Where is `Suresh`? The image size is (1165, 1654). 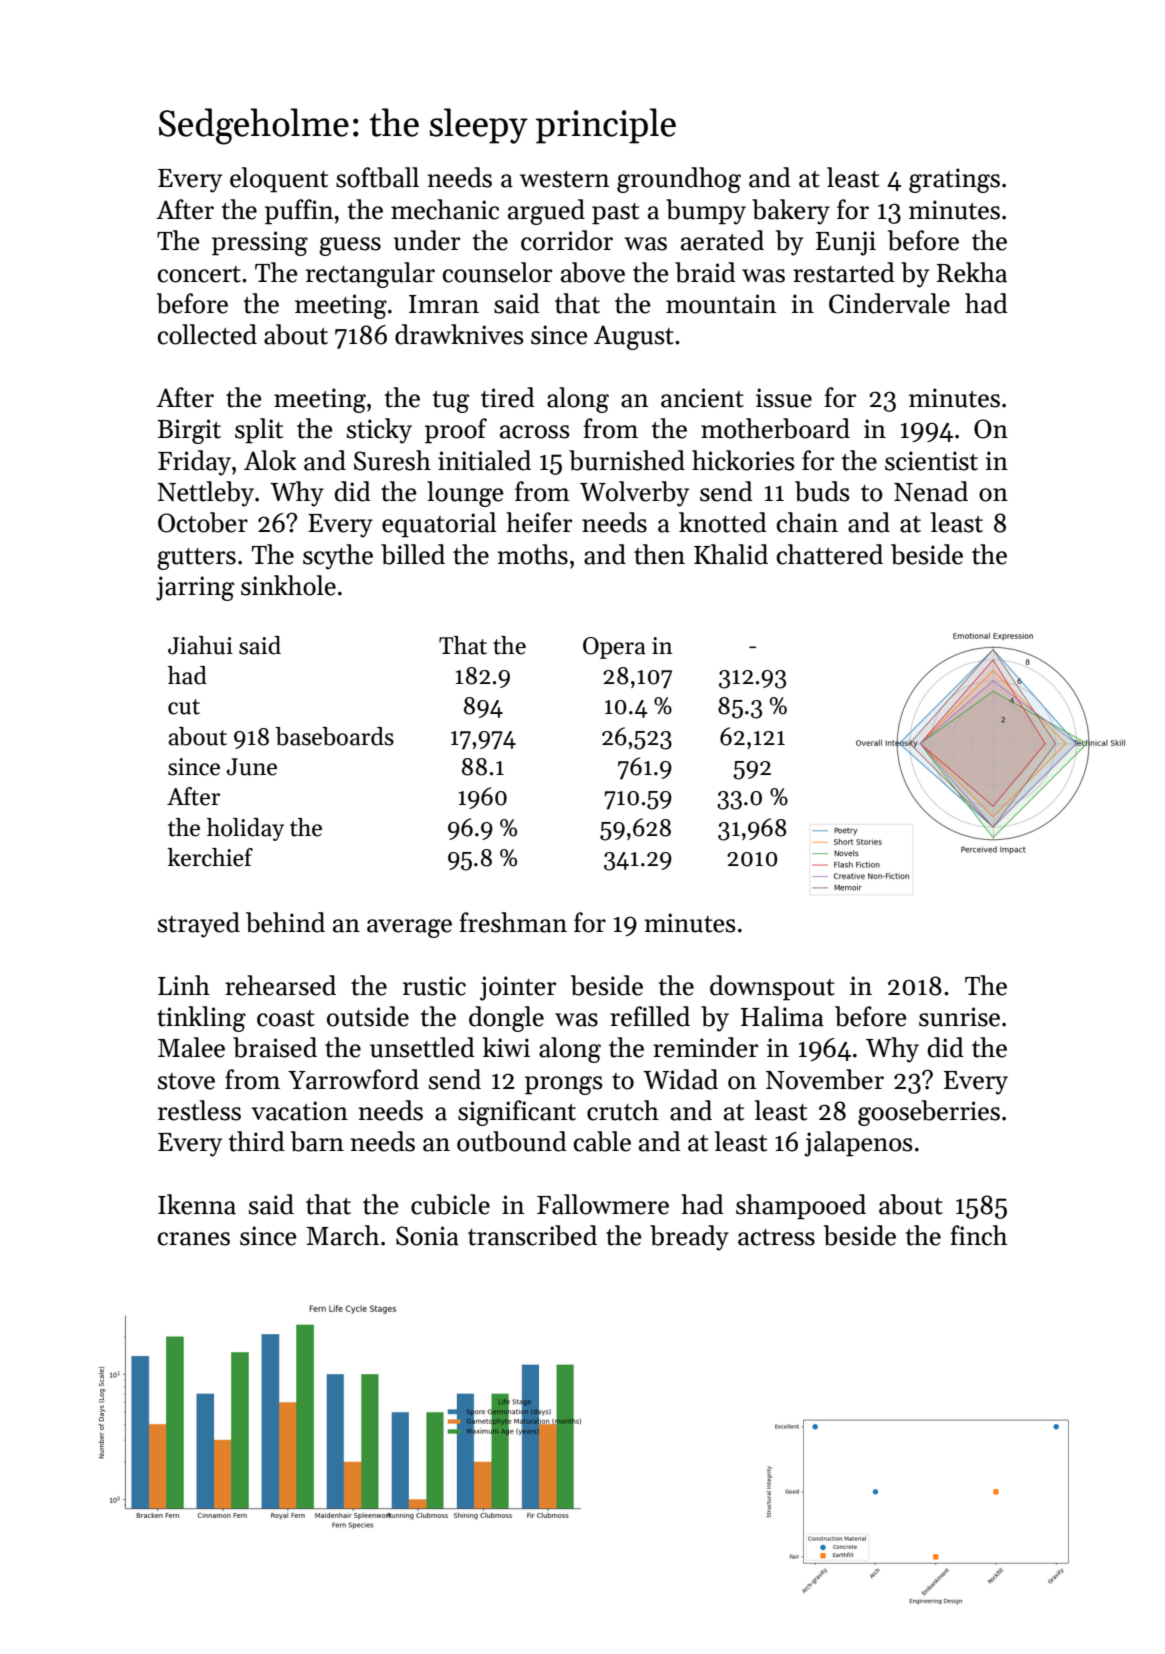 Suresh is located at coordinates (392, 460).
